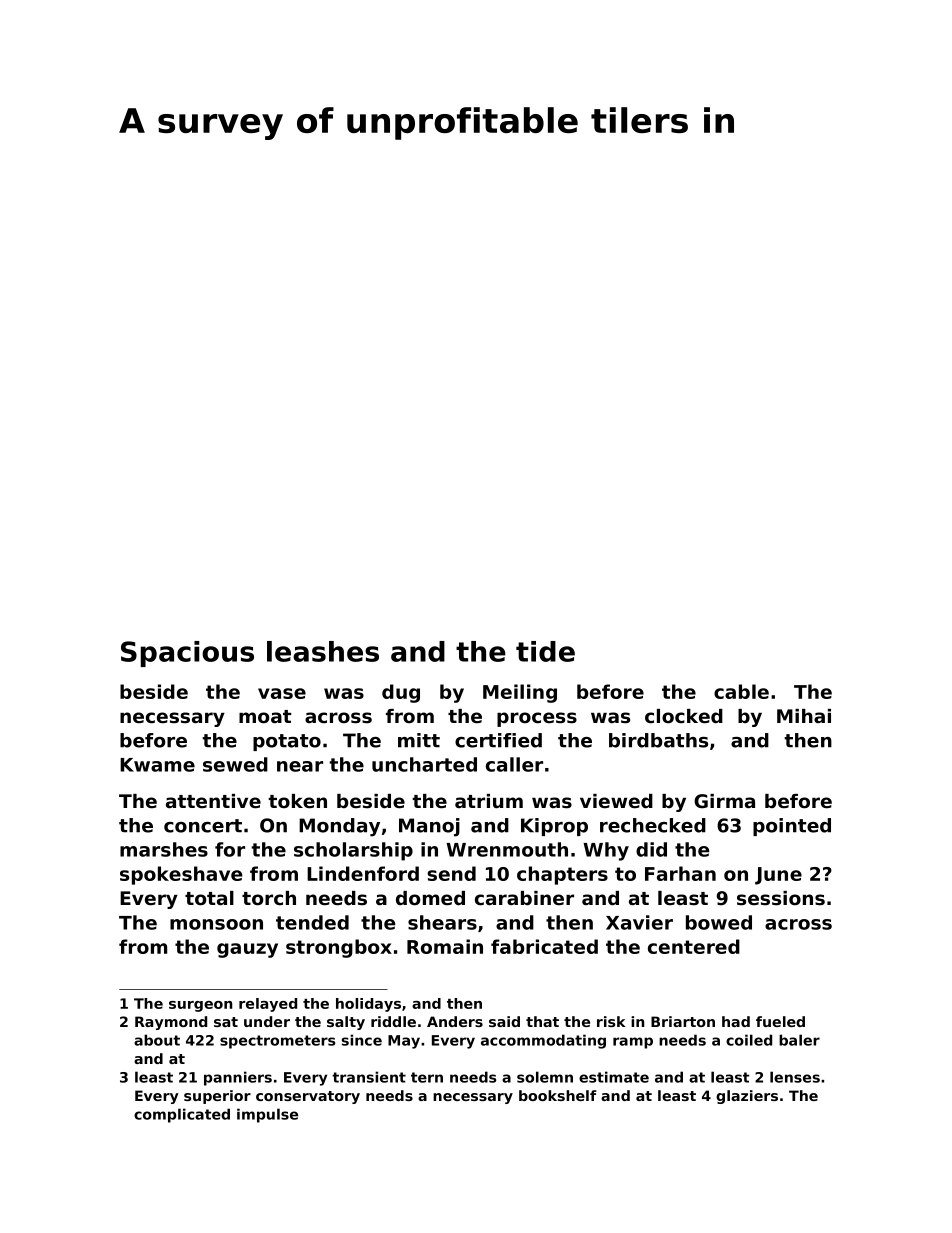 The image size is (952, 1233). What do you see at coordinates (545, 651) in the image?
I see `tide` at bounding box center [545, 651].
